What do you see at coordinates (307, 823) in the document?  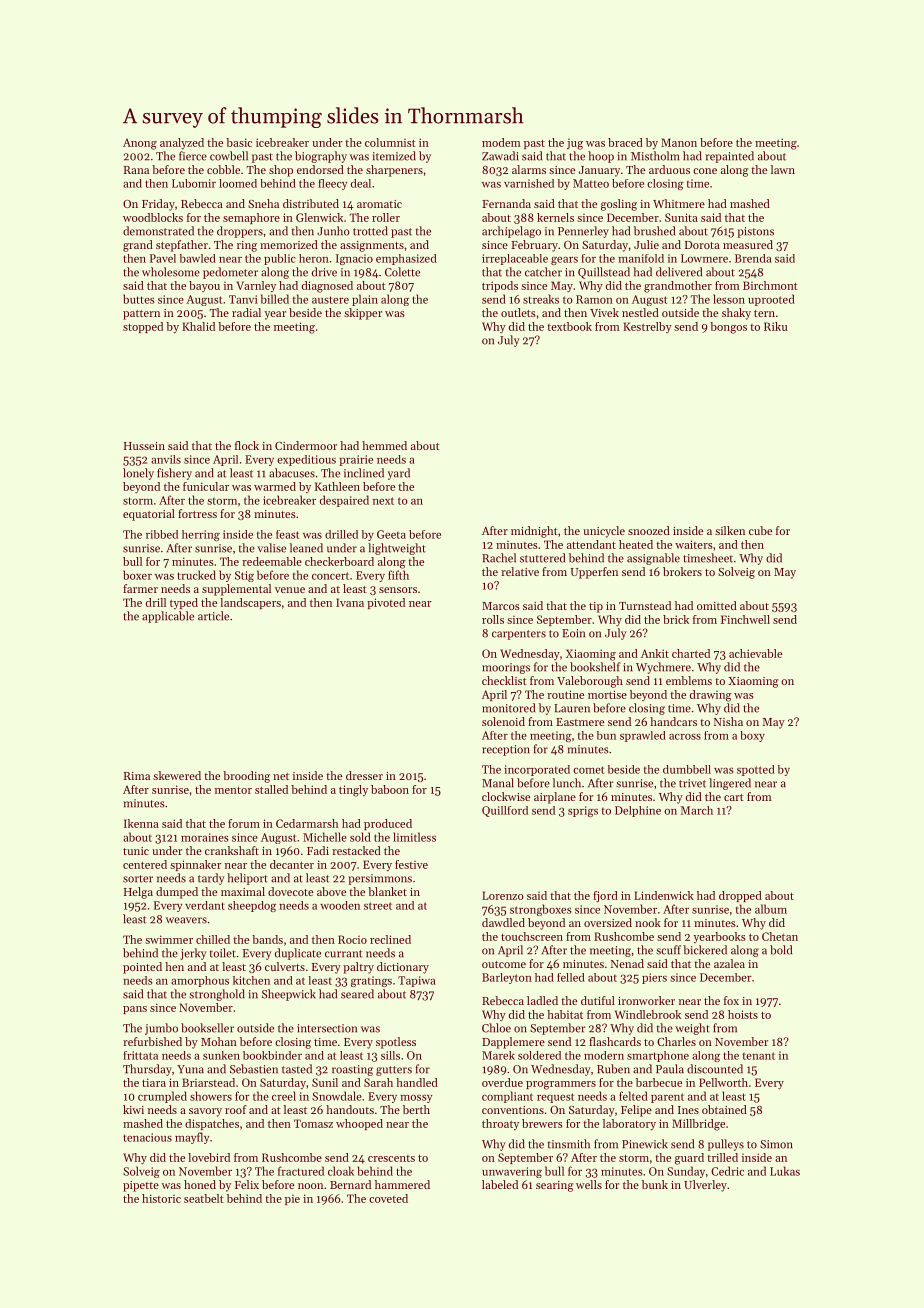 I see `Cedarmarsh` at bounding box center [307, 823].
